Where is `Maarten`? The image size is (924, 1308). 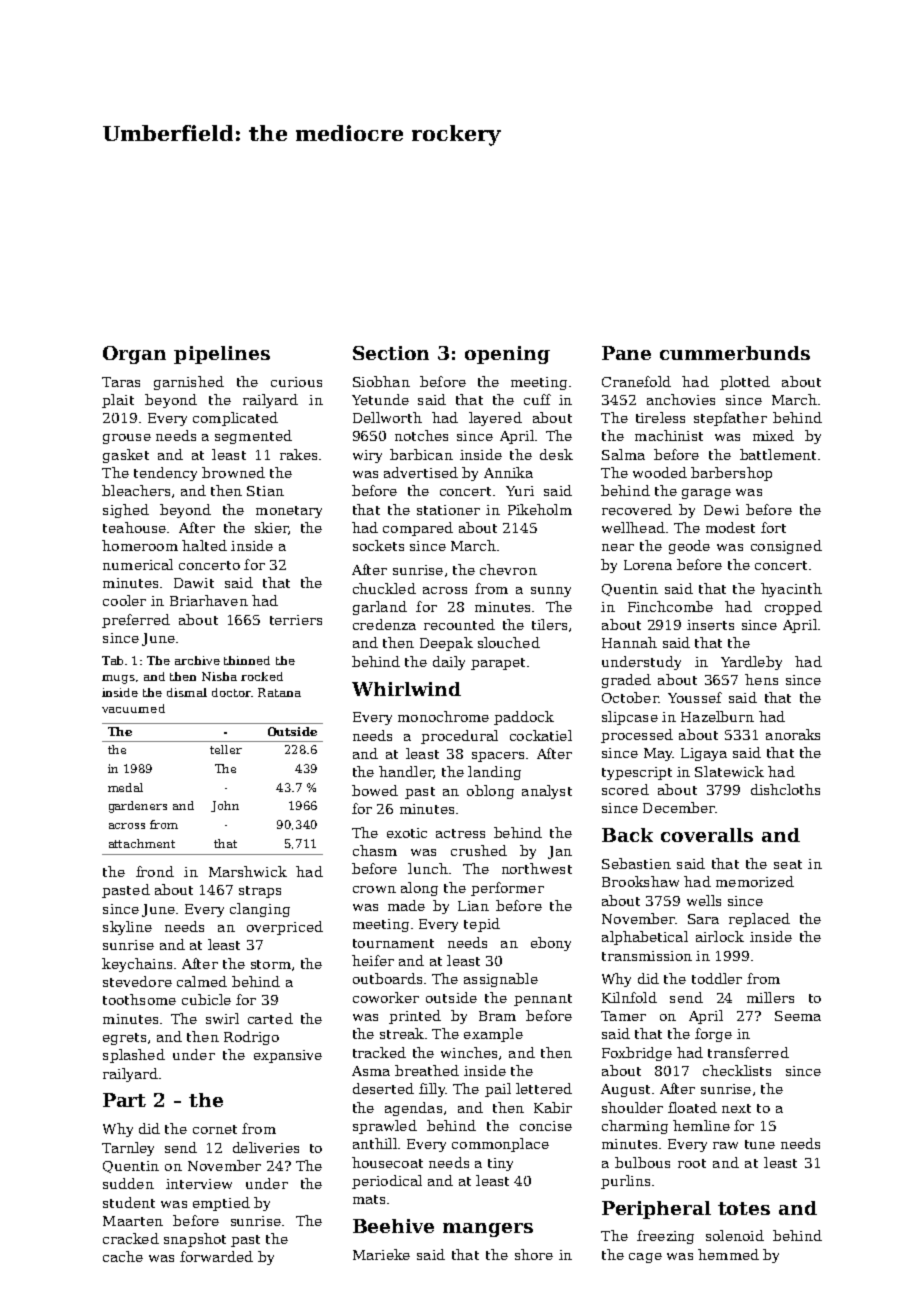
Maarten is located at coordinates (133, 1221).
